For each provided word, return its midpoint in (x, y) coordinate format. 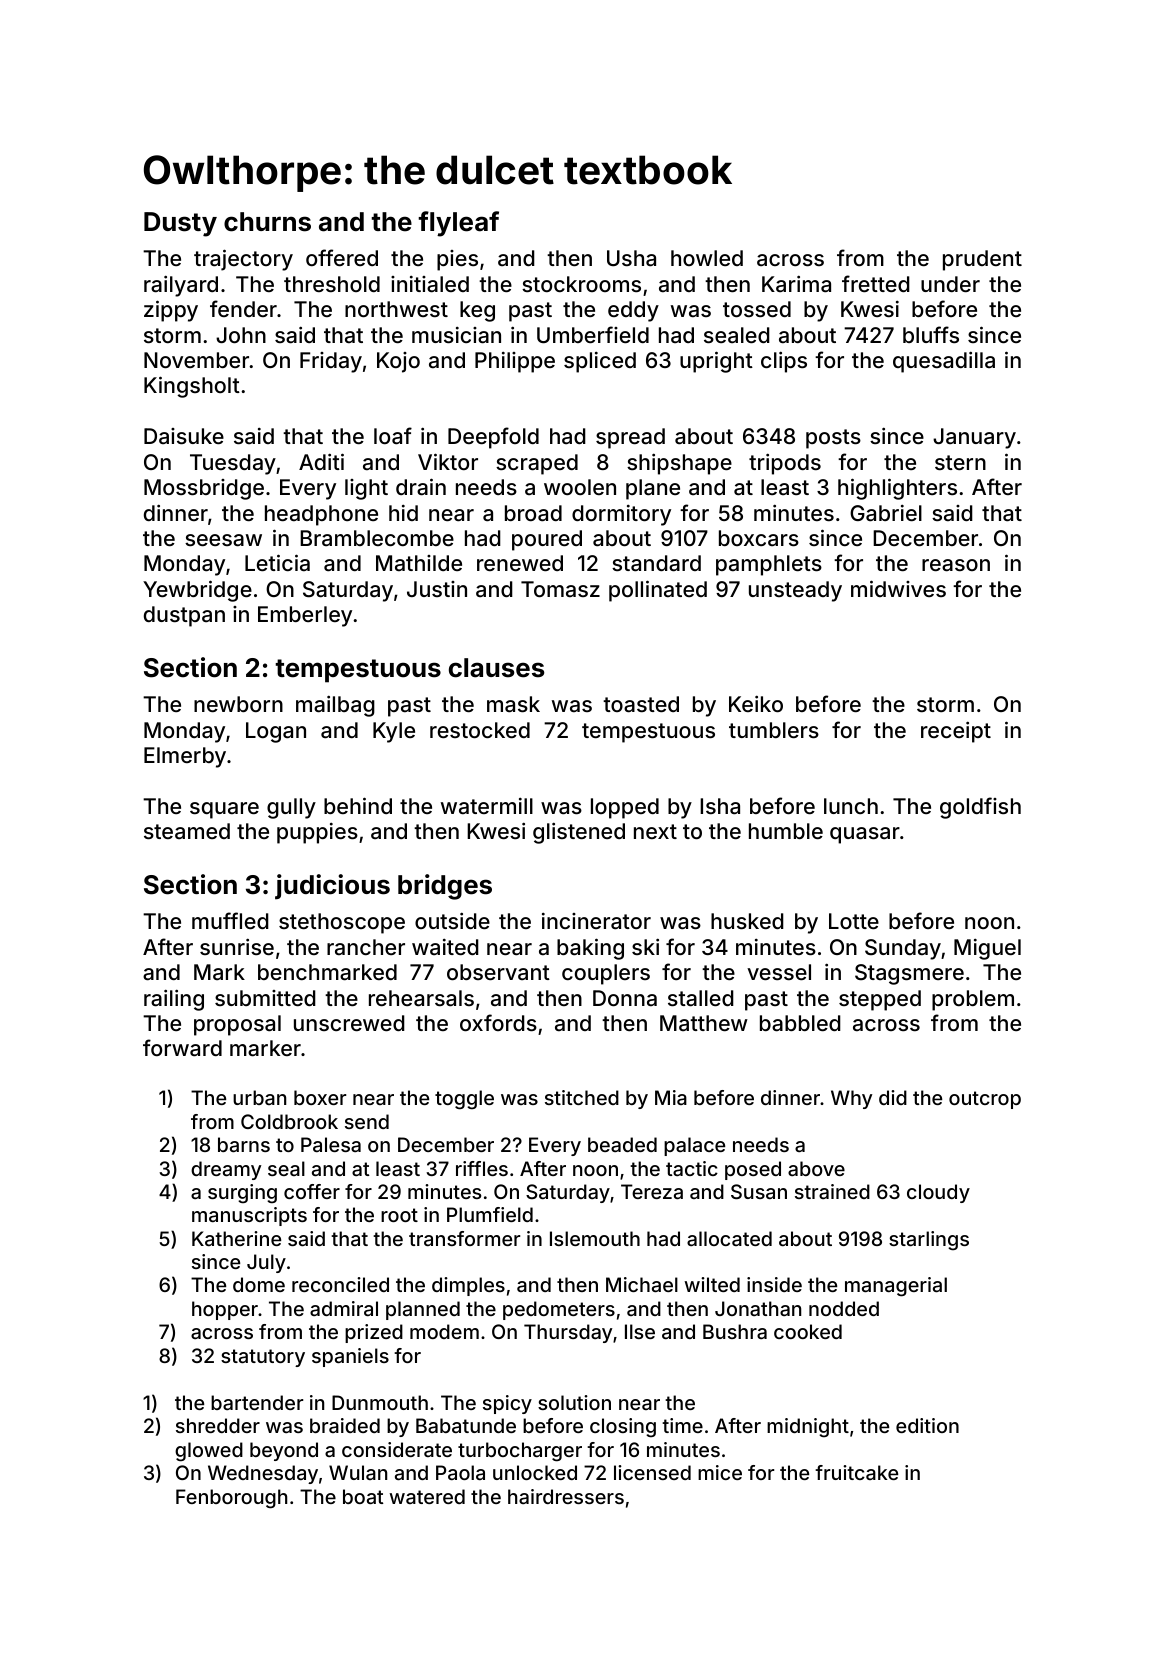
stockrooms (581, 284)
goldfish (980, 808)
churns (267, 222)
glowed (209, 1452)
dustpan (184, 616)
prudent (982, 260)
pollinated (658, 591)
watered (427, 1496)
